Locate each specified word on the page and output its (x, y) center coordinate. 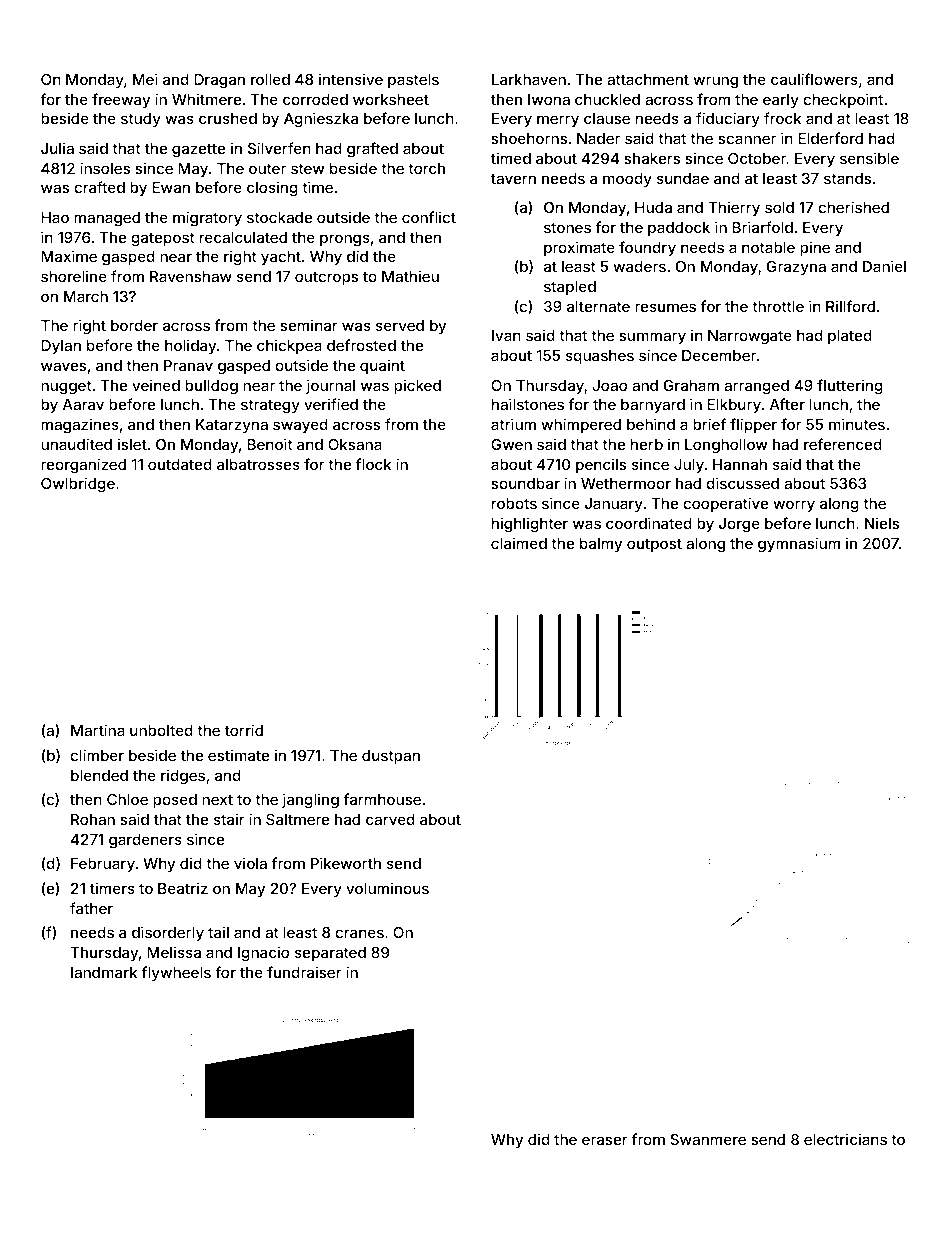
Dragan (219, 81)
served (400, 325)
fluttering (850, 387)
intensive (351, 79)
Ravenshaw (191, 276)
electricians (845, 1139)
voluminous (387, 888)
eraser (605, 1140)
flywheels (176, 973)
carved (390, 819)
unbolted (161, 730)
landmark (104, 972)
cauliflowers (814, 79)
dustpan (391, 757)
